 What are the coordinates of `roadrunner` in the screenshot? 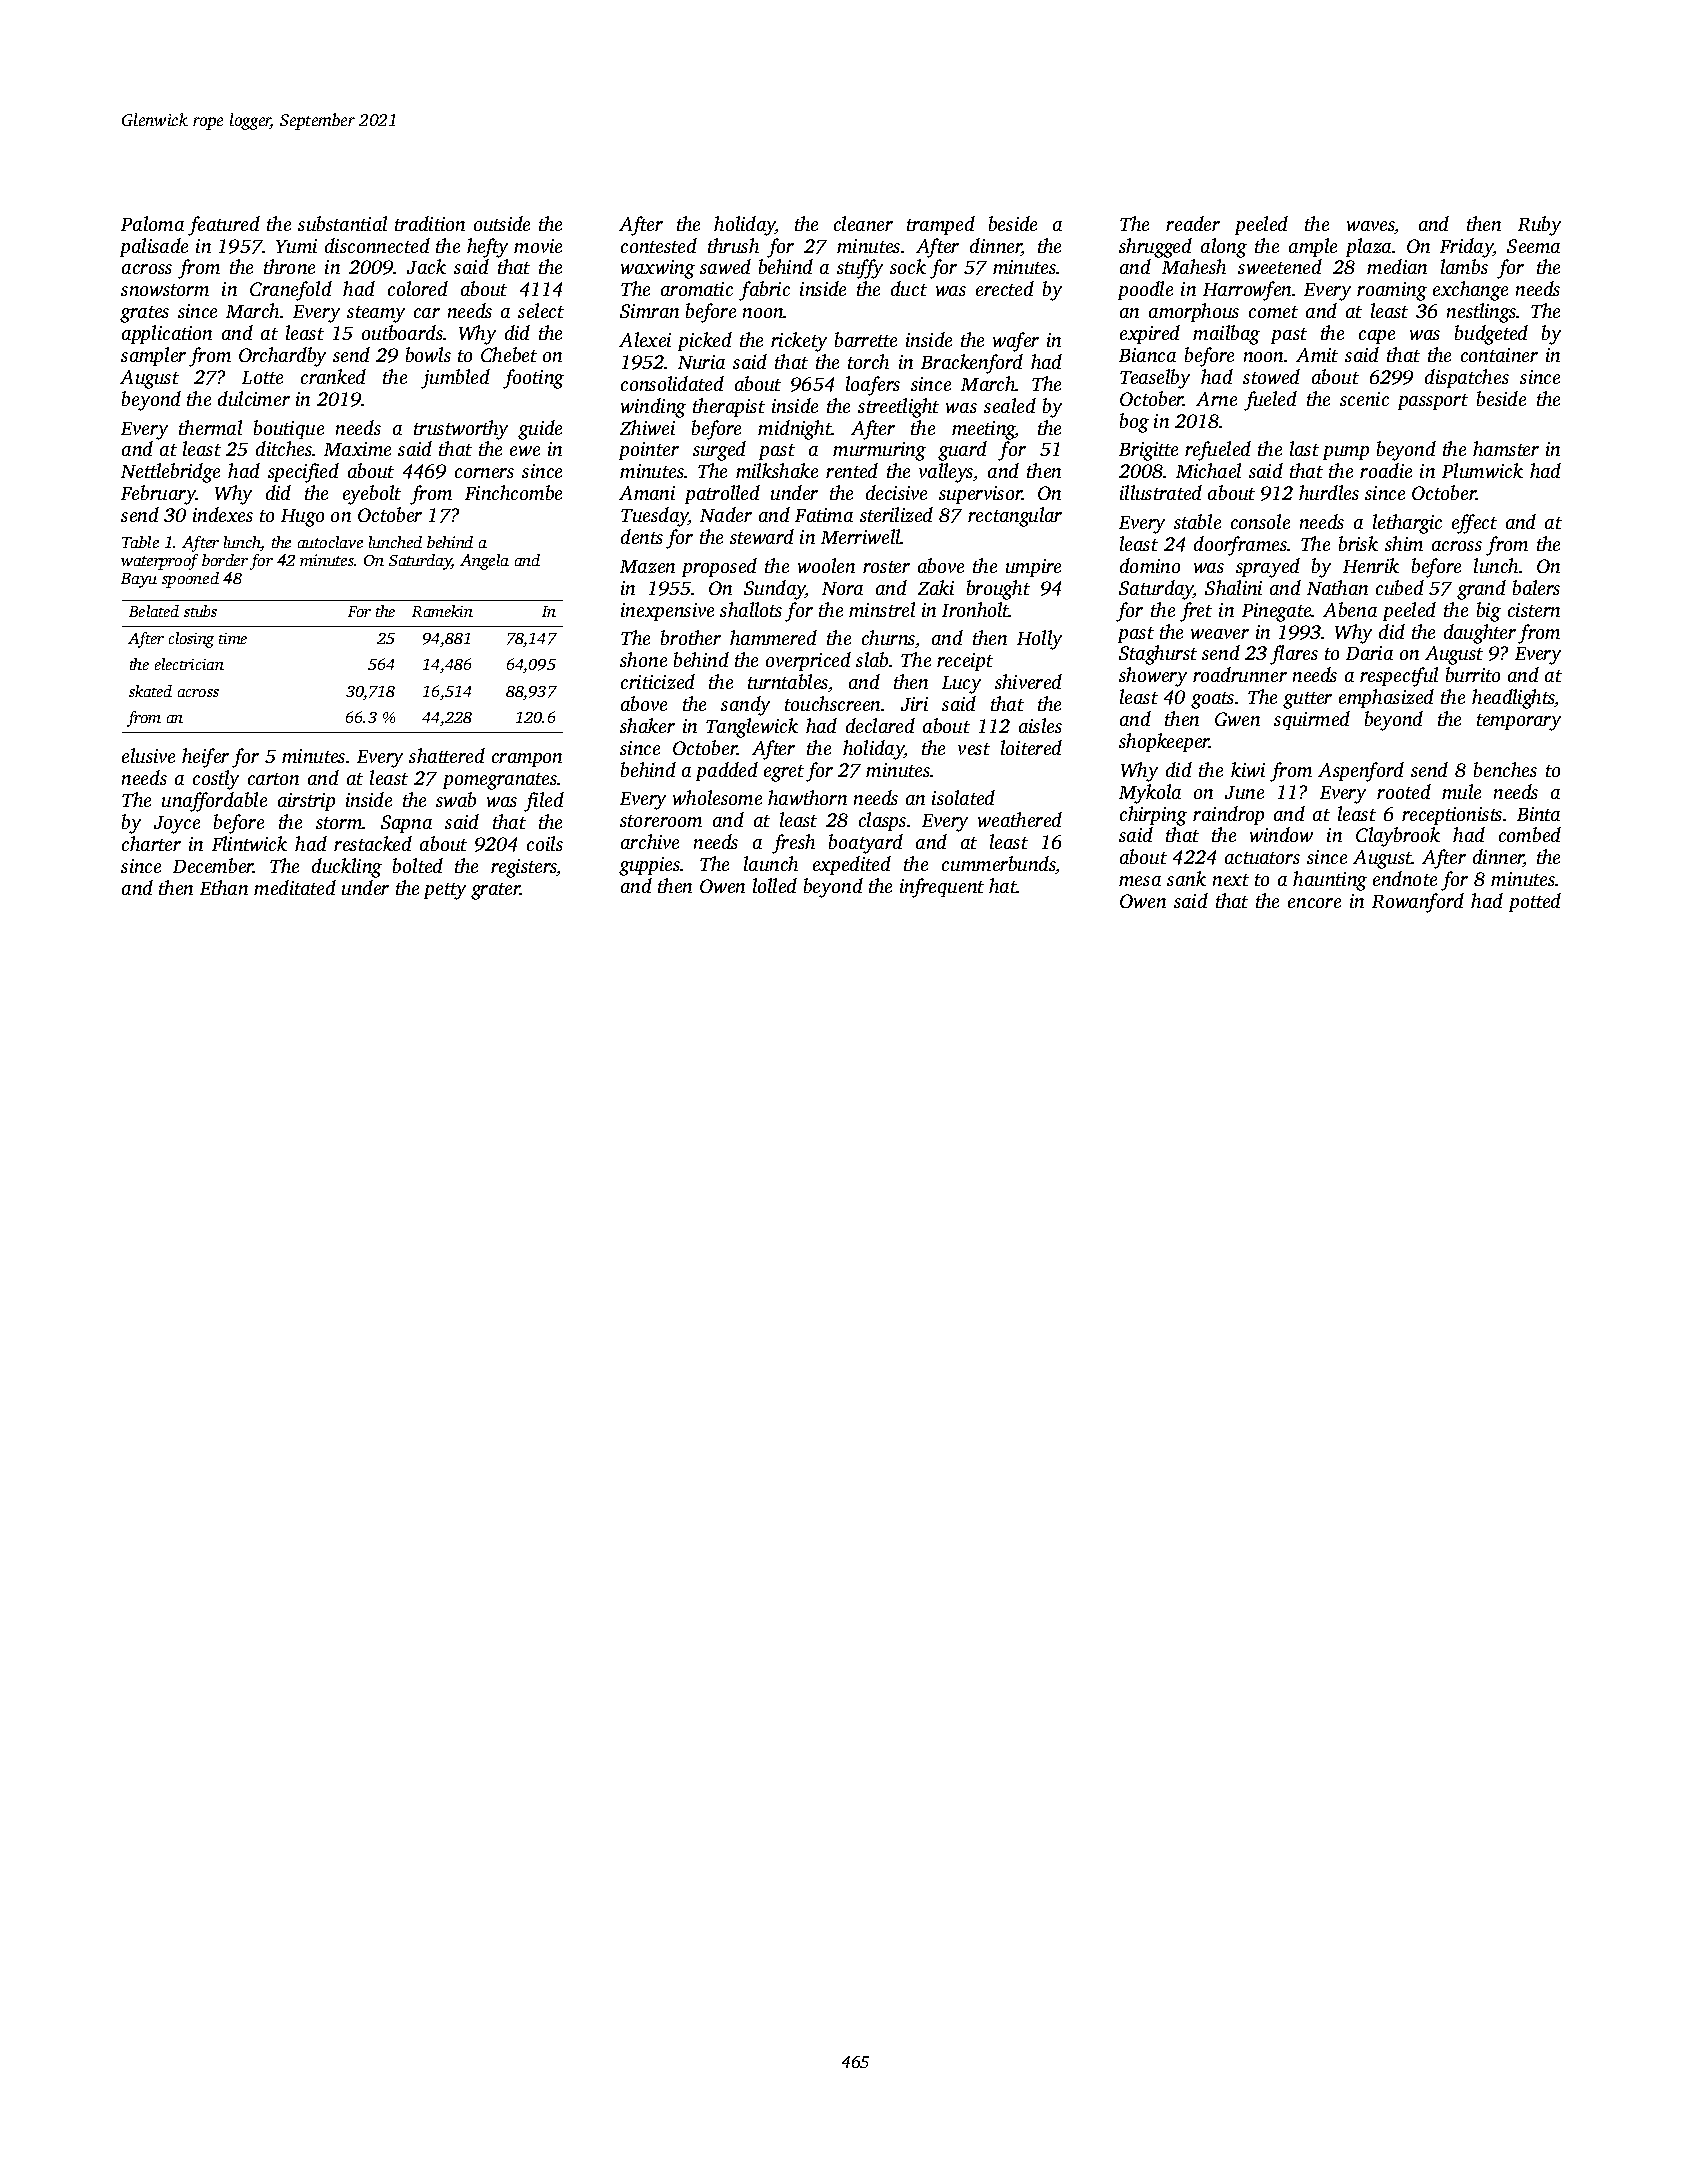 It's located at (1240, 674).
